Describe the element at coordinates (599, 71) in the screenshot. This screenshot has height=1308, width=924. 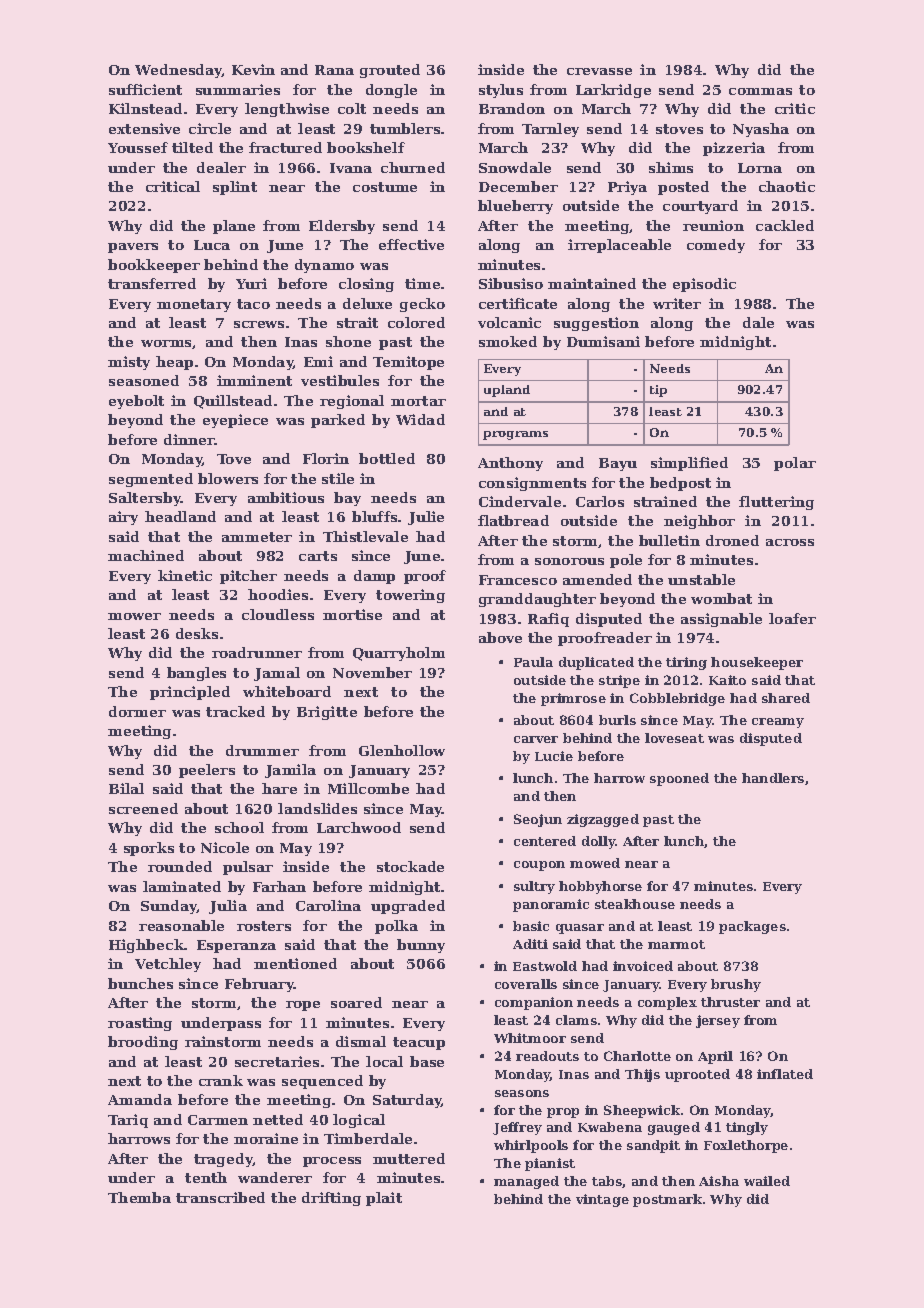
I see `crevasse` at that location.
